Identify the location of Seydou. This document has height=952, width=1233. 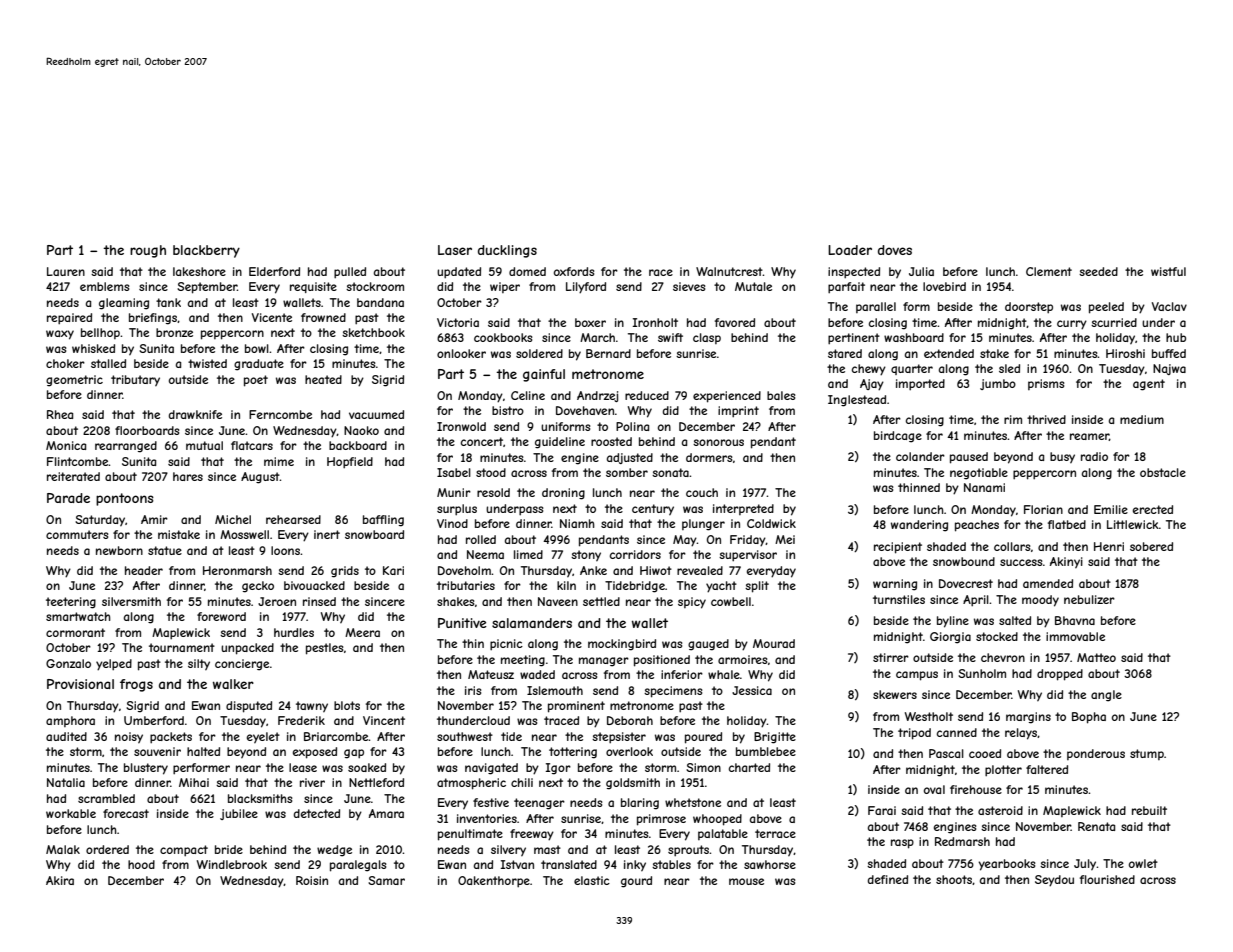
(1054, 881).
